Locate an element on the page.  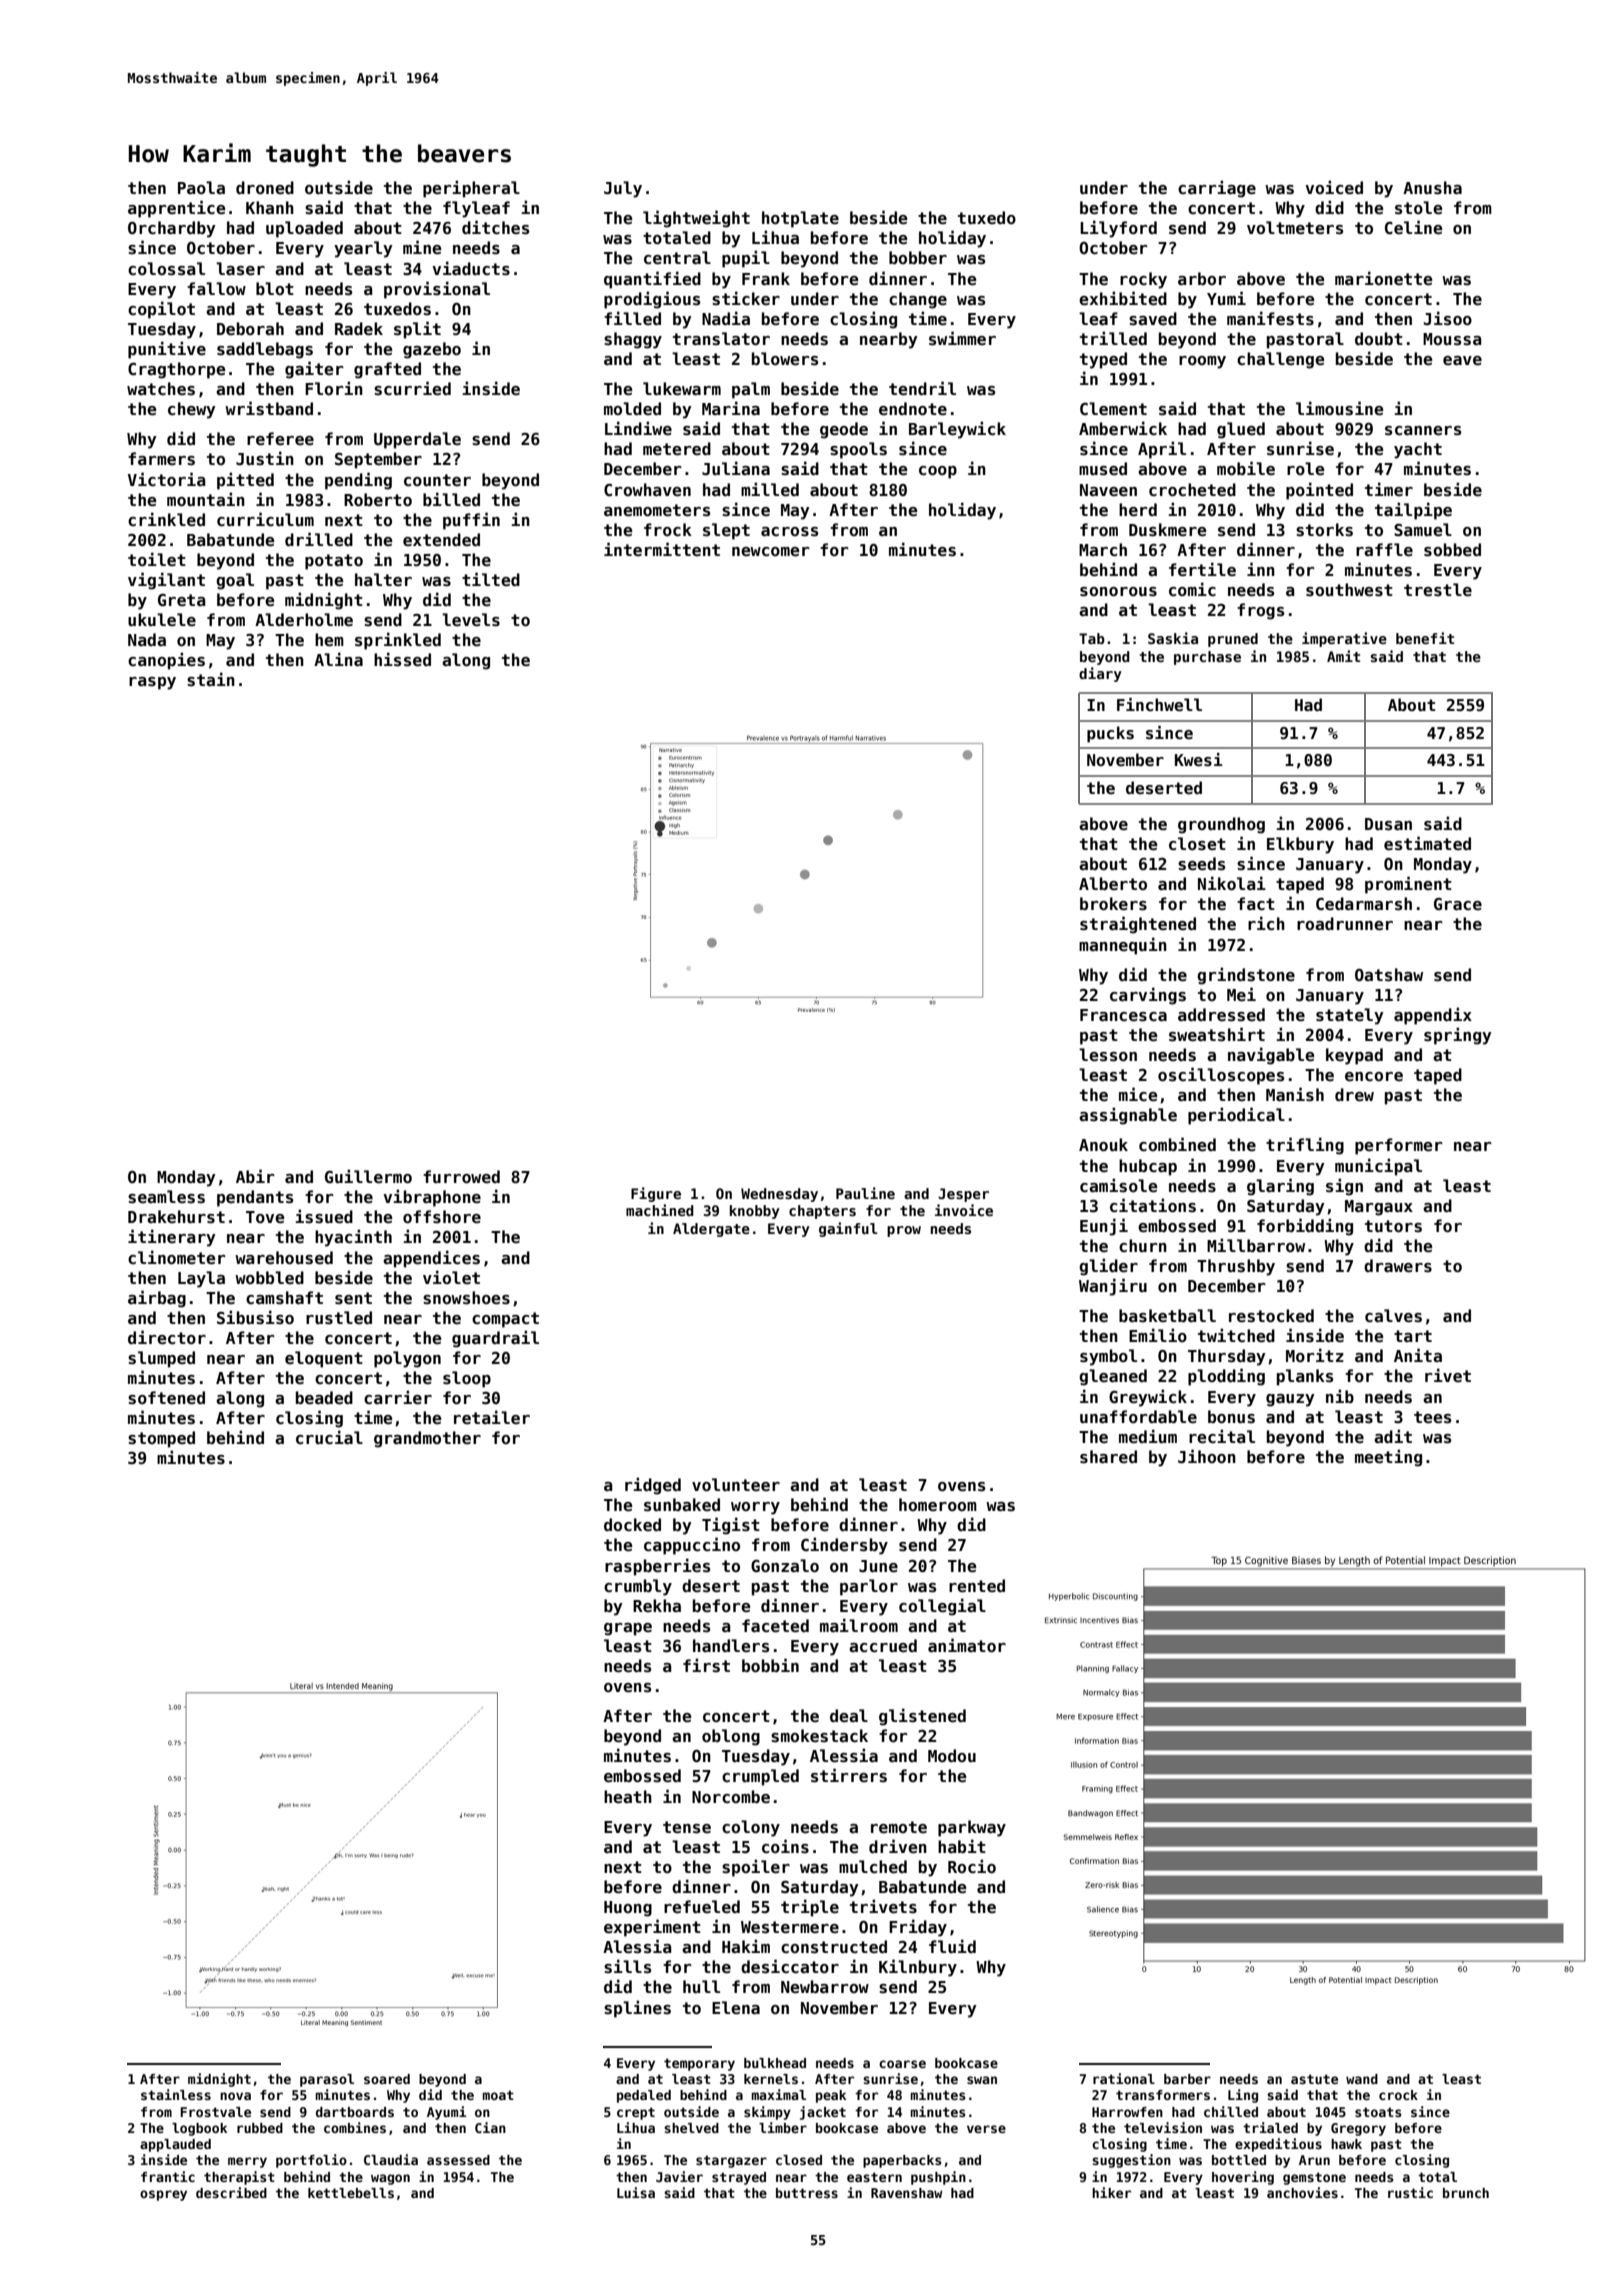
Anusha is located at coordinates (1432, 187).
